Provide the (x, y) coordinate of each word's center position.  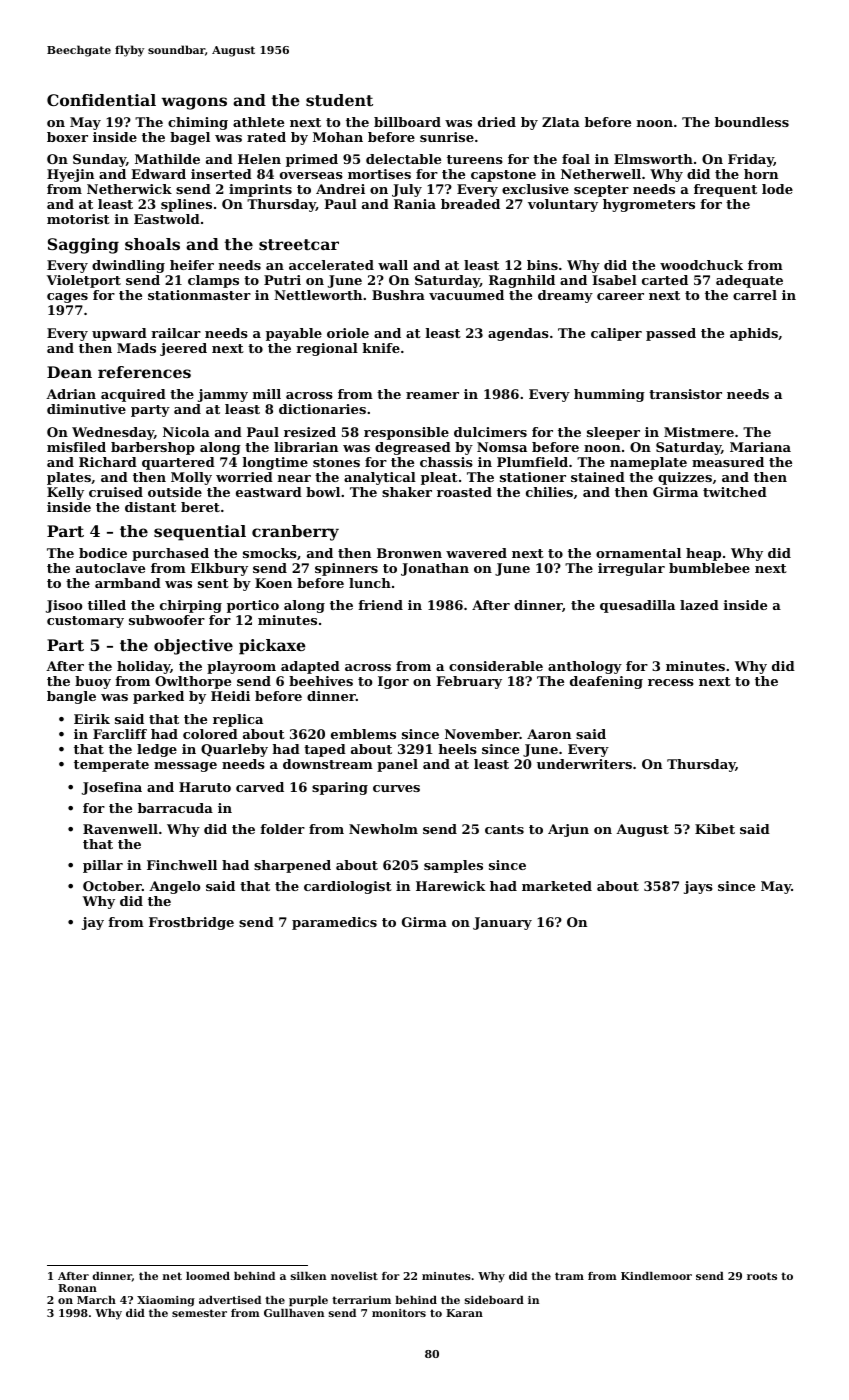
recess (671, 682)
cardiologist (348, 887)
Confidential (101, 100)
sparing (340, 788)
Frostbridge (191, 923)
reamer (432, 395)
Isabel (614, 280)
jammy (223, 395)
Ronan (77, 1288)
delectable (403, 159)
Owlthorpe (193, 682)
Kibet (715, 829)
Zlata (561, 122)
